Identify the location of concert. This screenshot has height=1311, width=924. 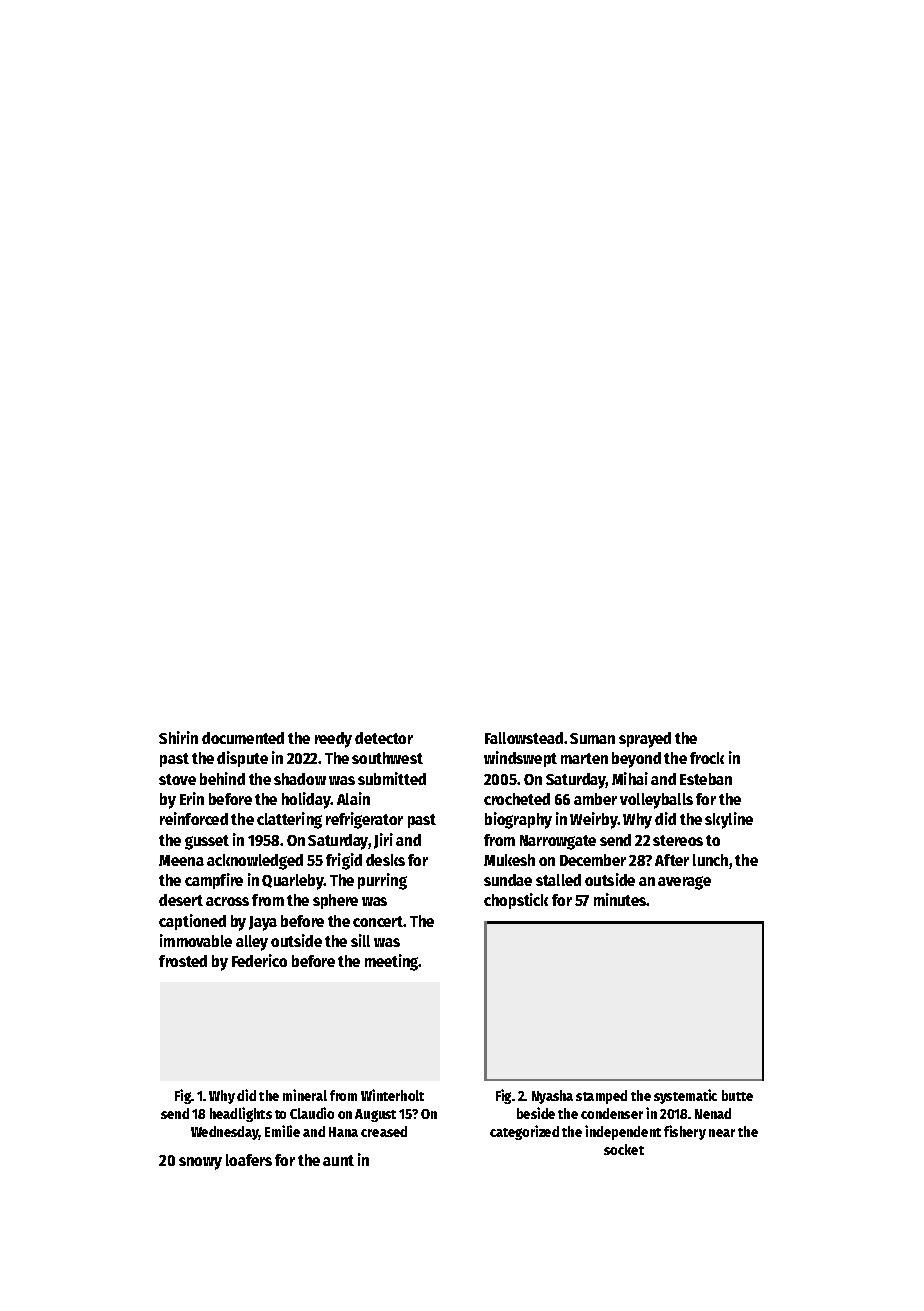
(378, 921).
